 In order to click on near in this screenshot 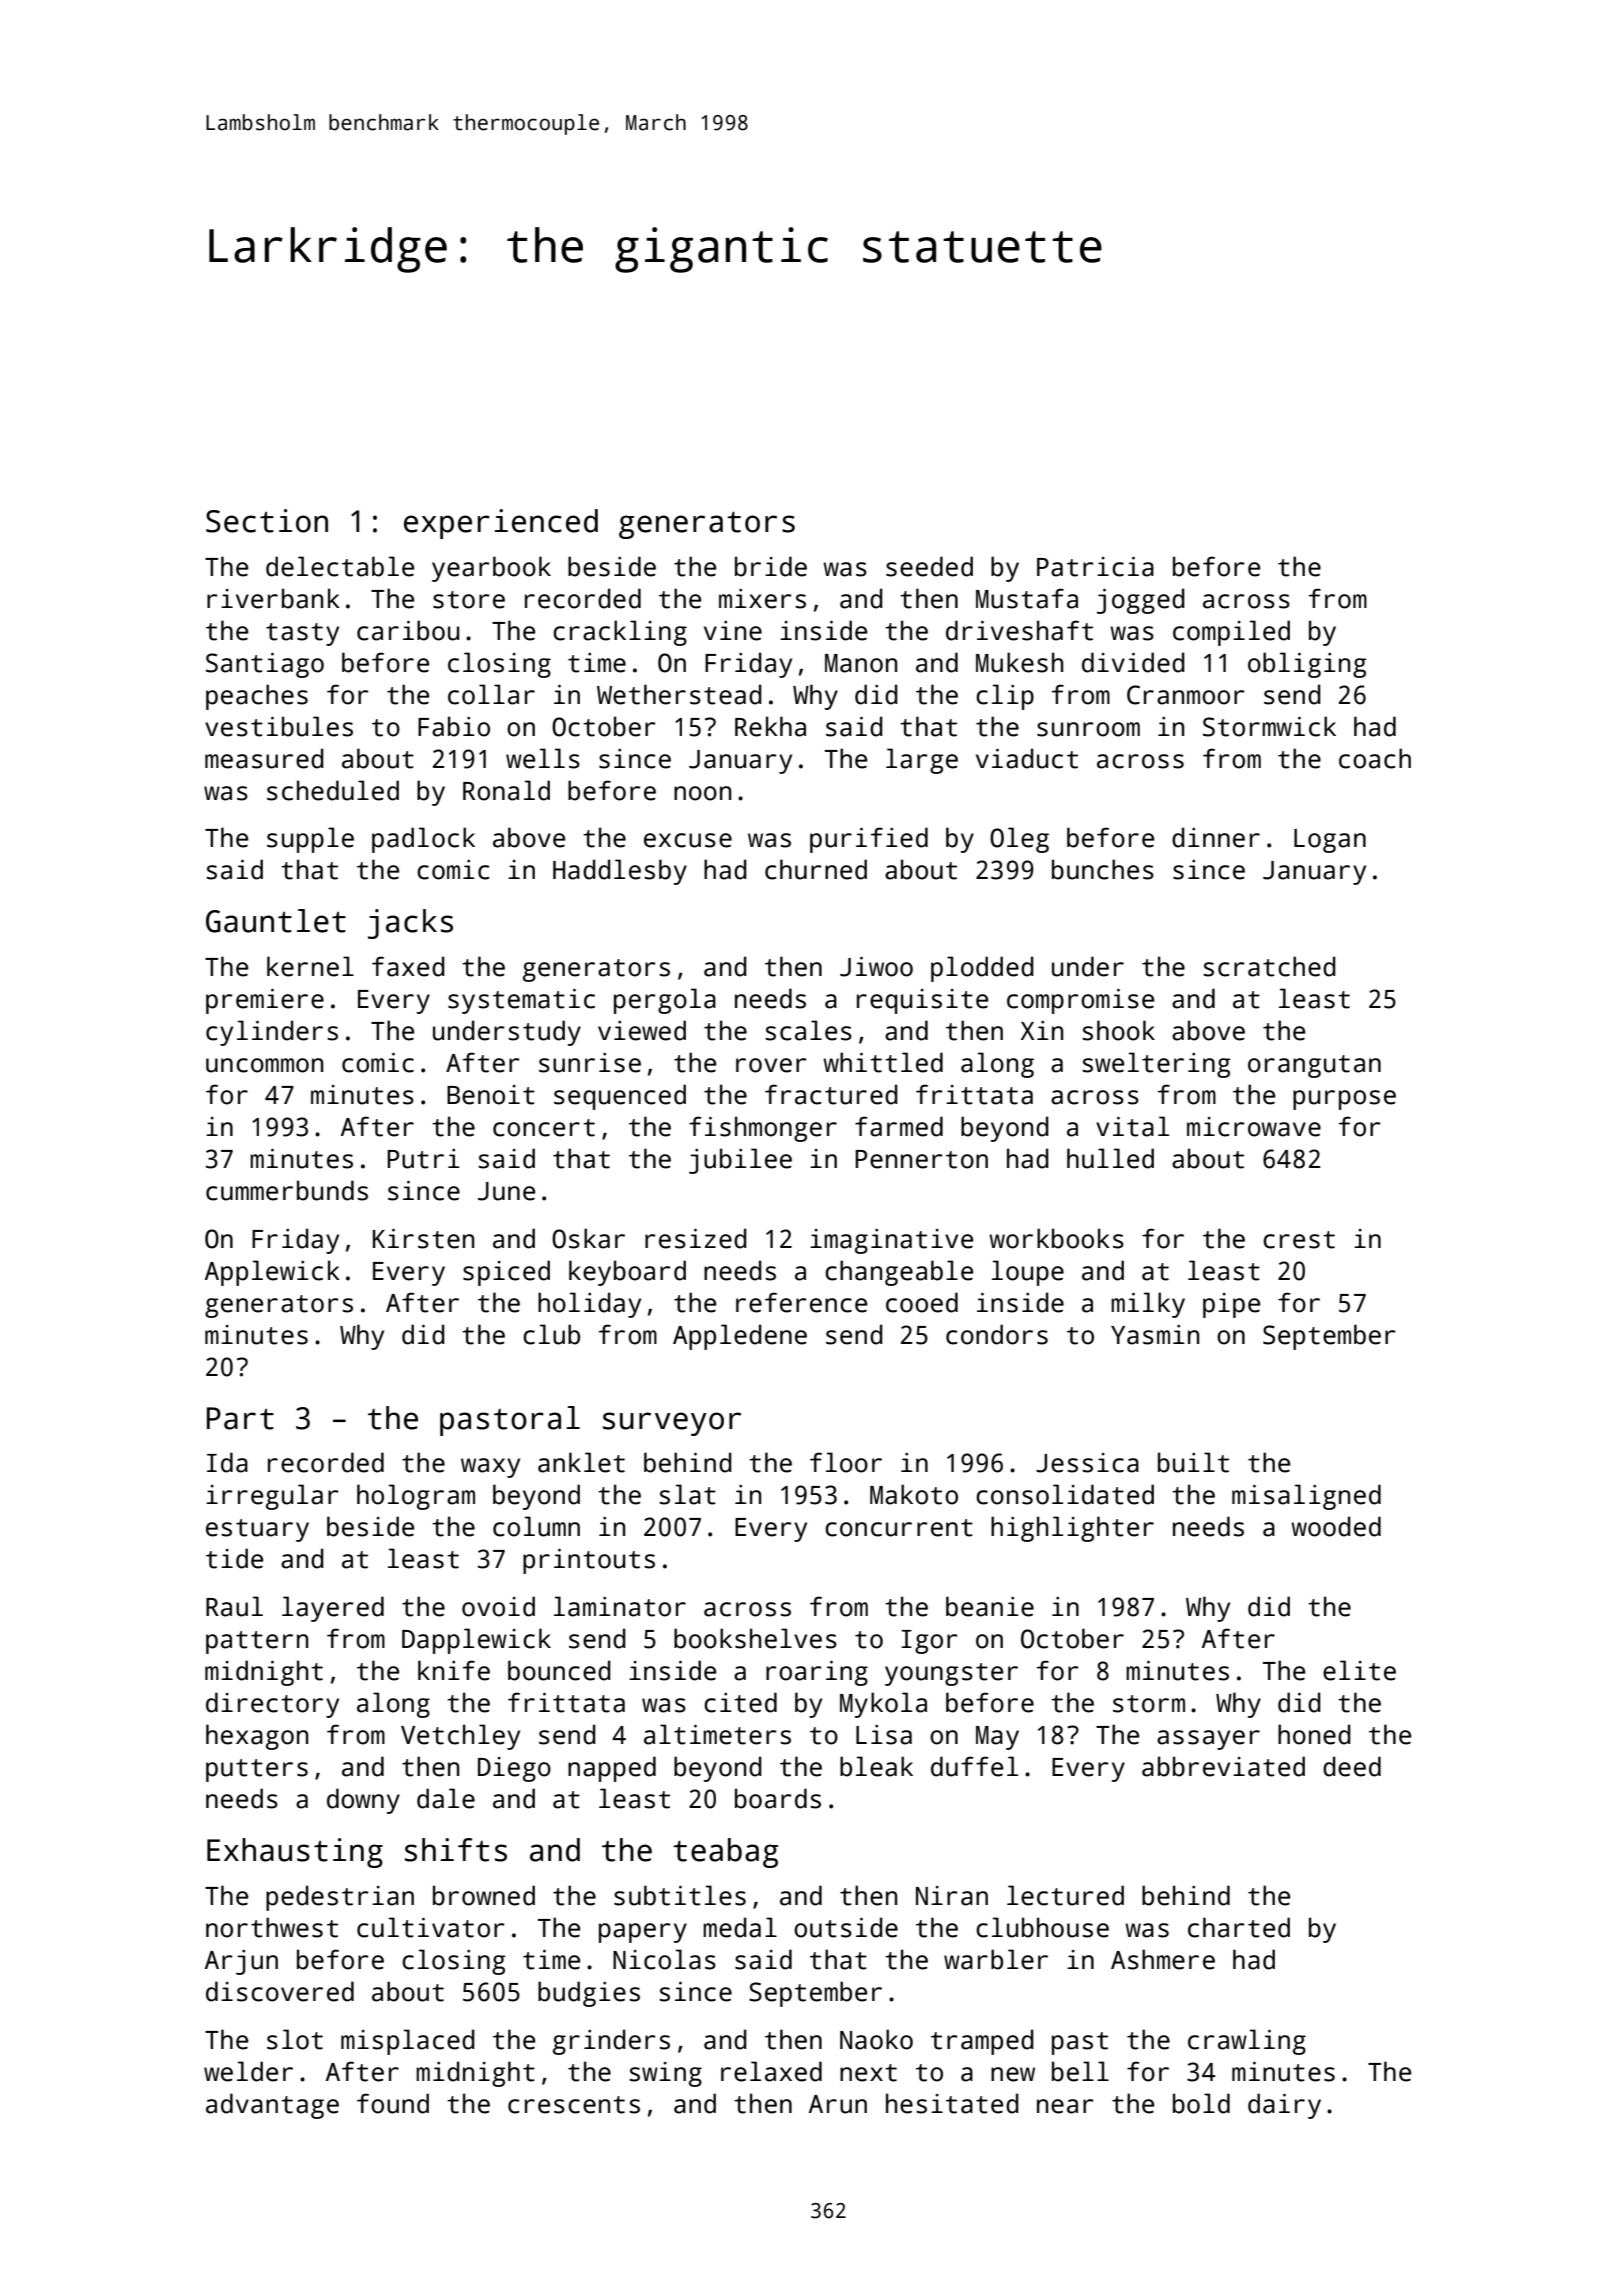, I will do `click(1065, 2106)`.
